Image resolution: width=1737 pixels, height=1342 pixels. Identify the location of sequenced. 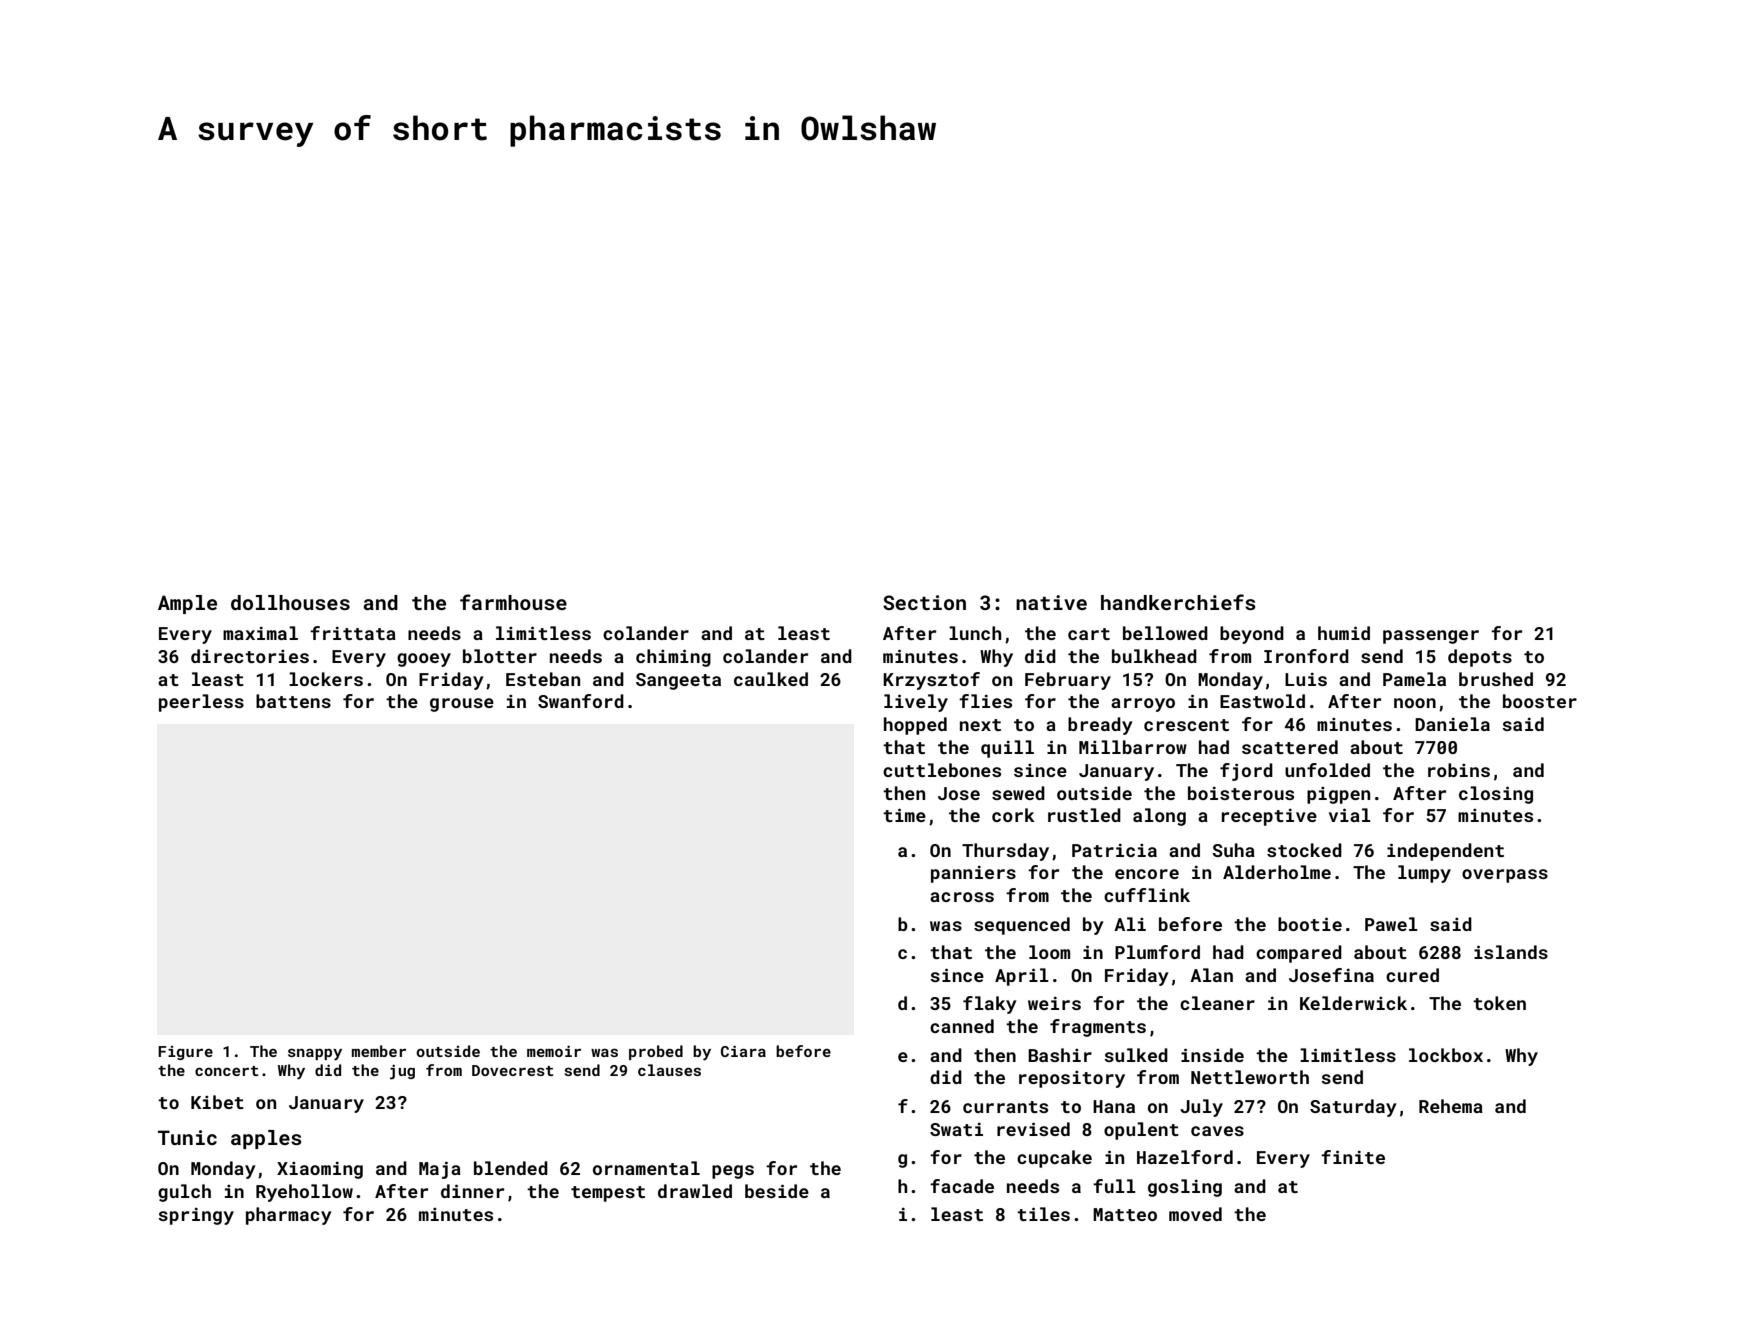
(1022, 926).
